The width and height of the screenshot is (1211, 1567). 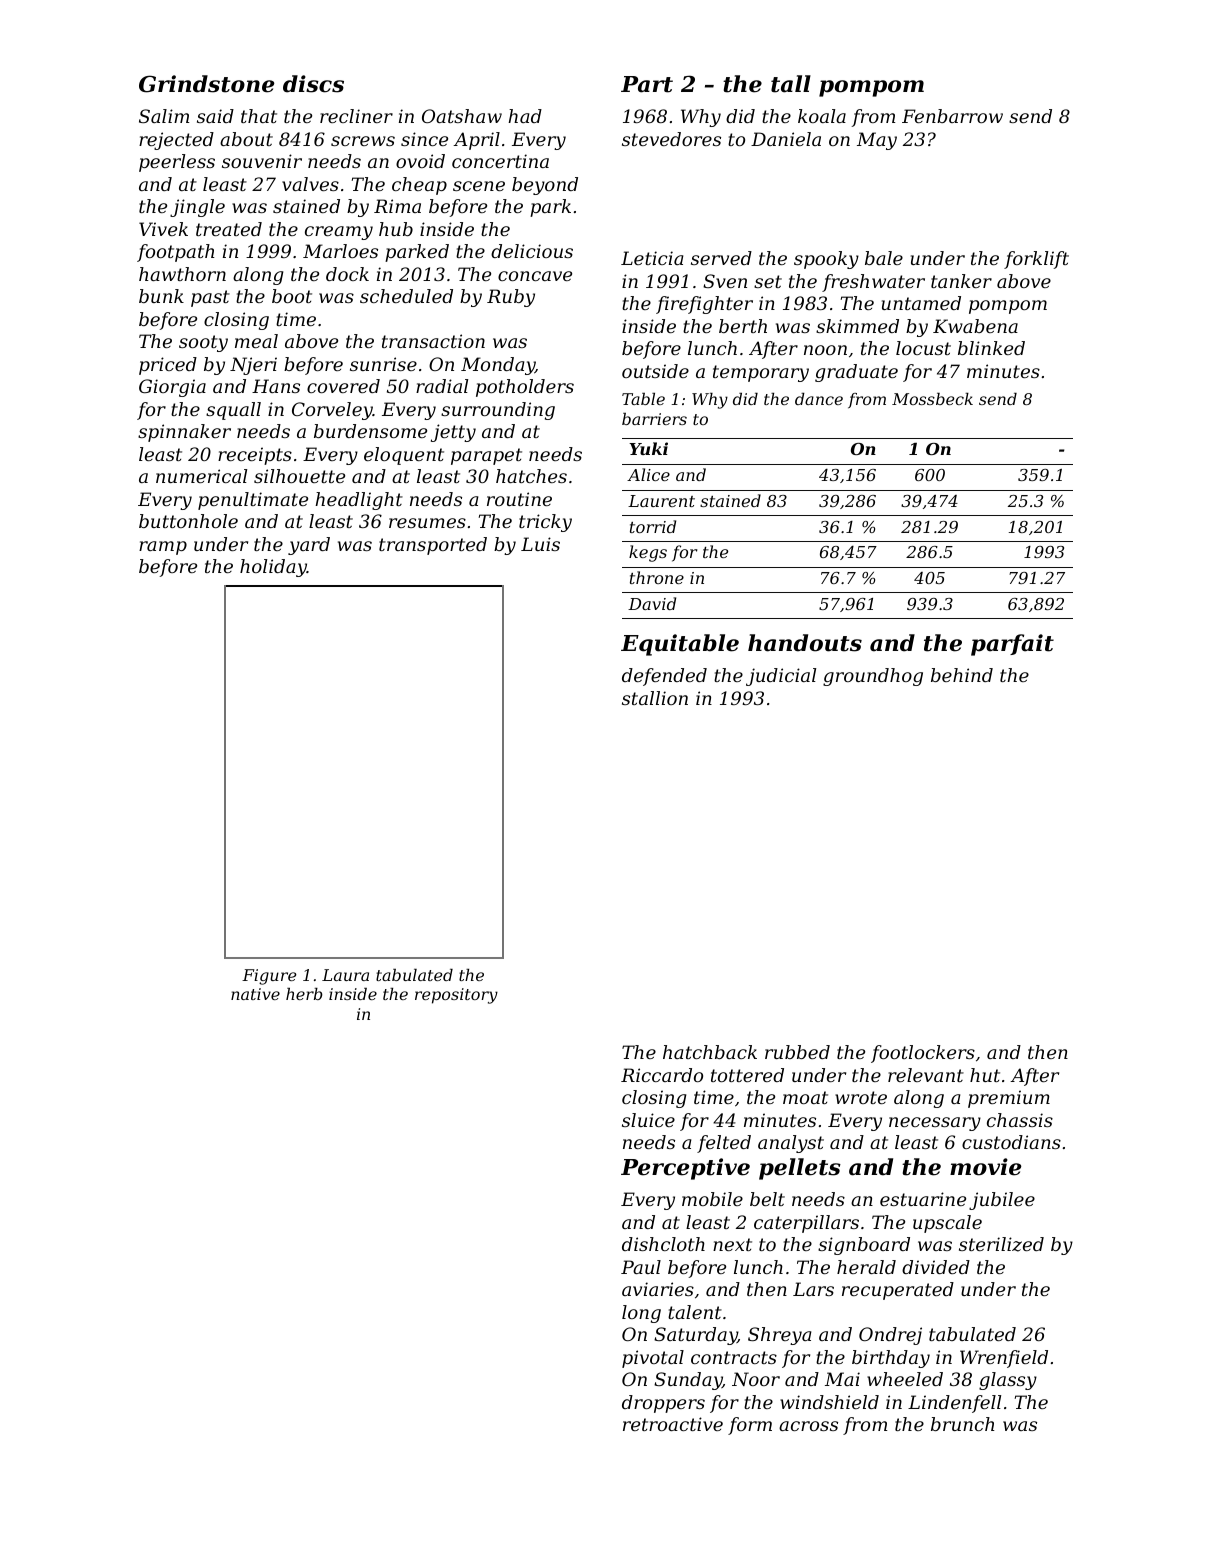 I want to click on resumes, so click(x=427, y=523).
